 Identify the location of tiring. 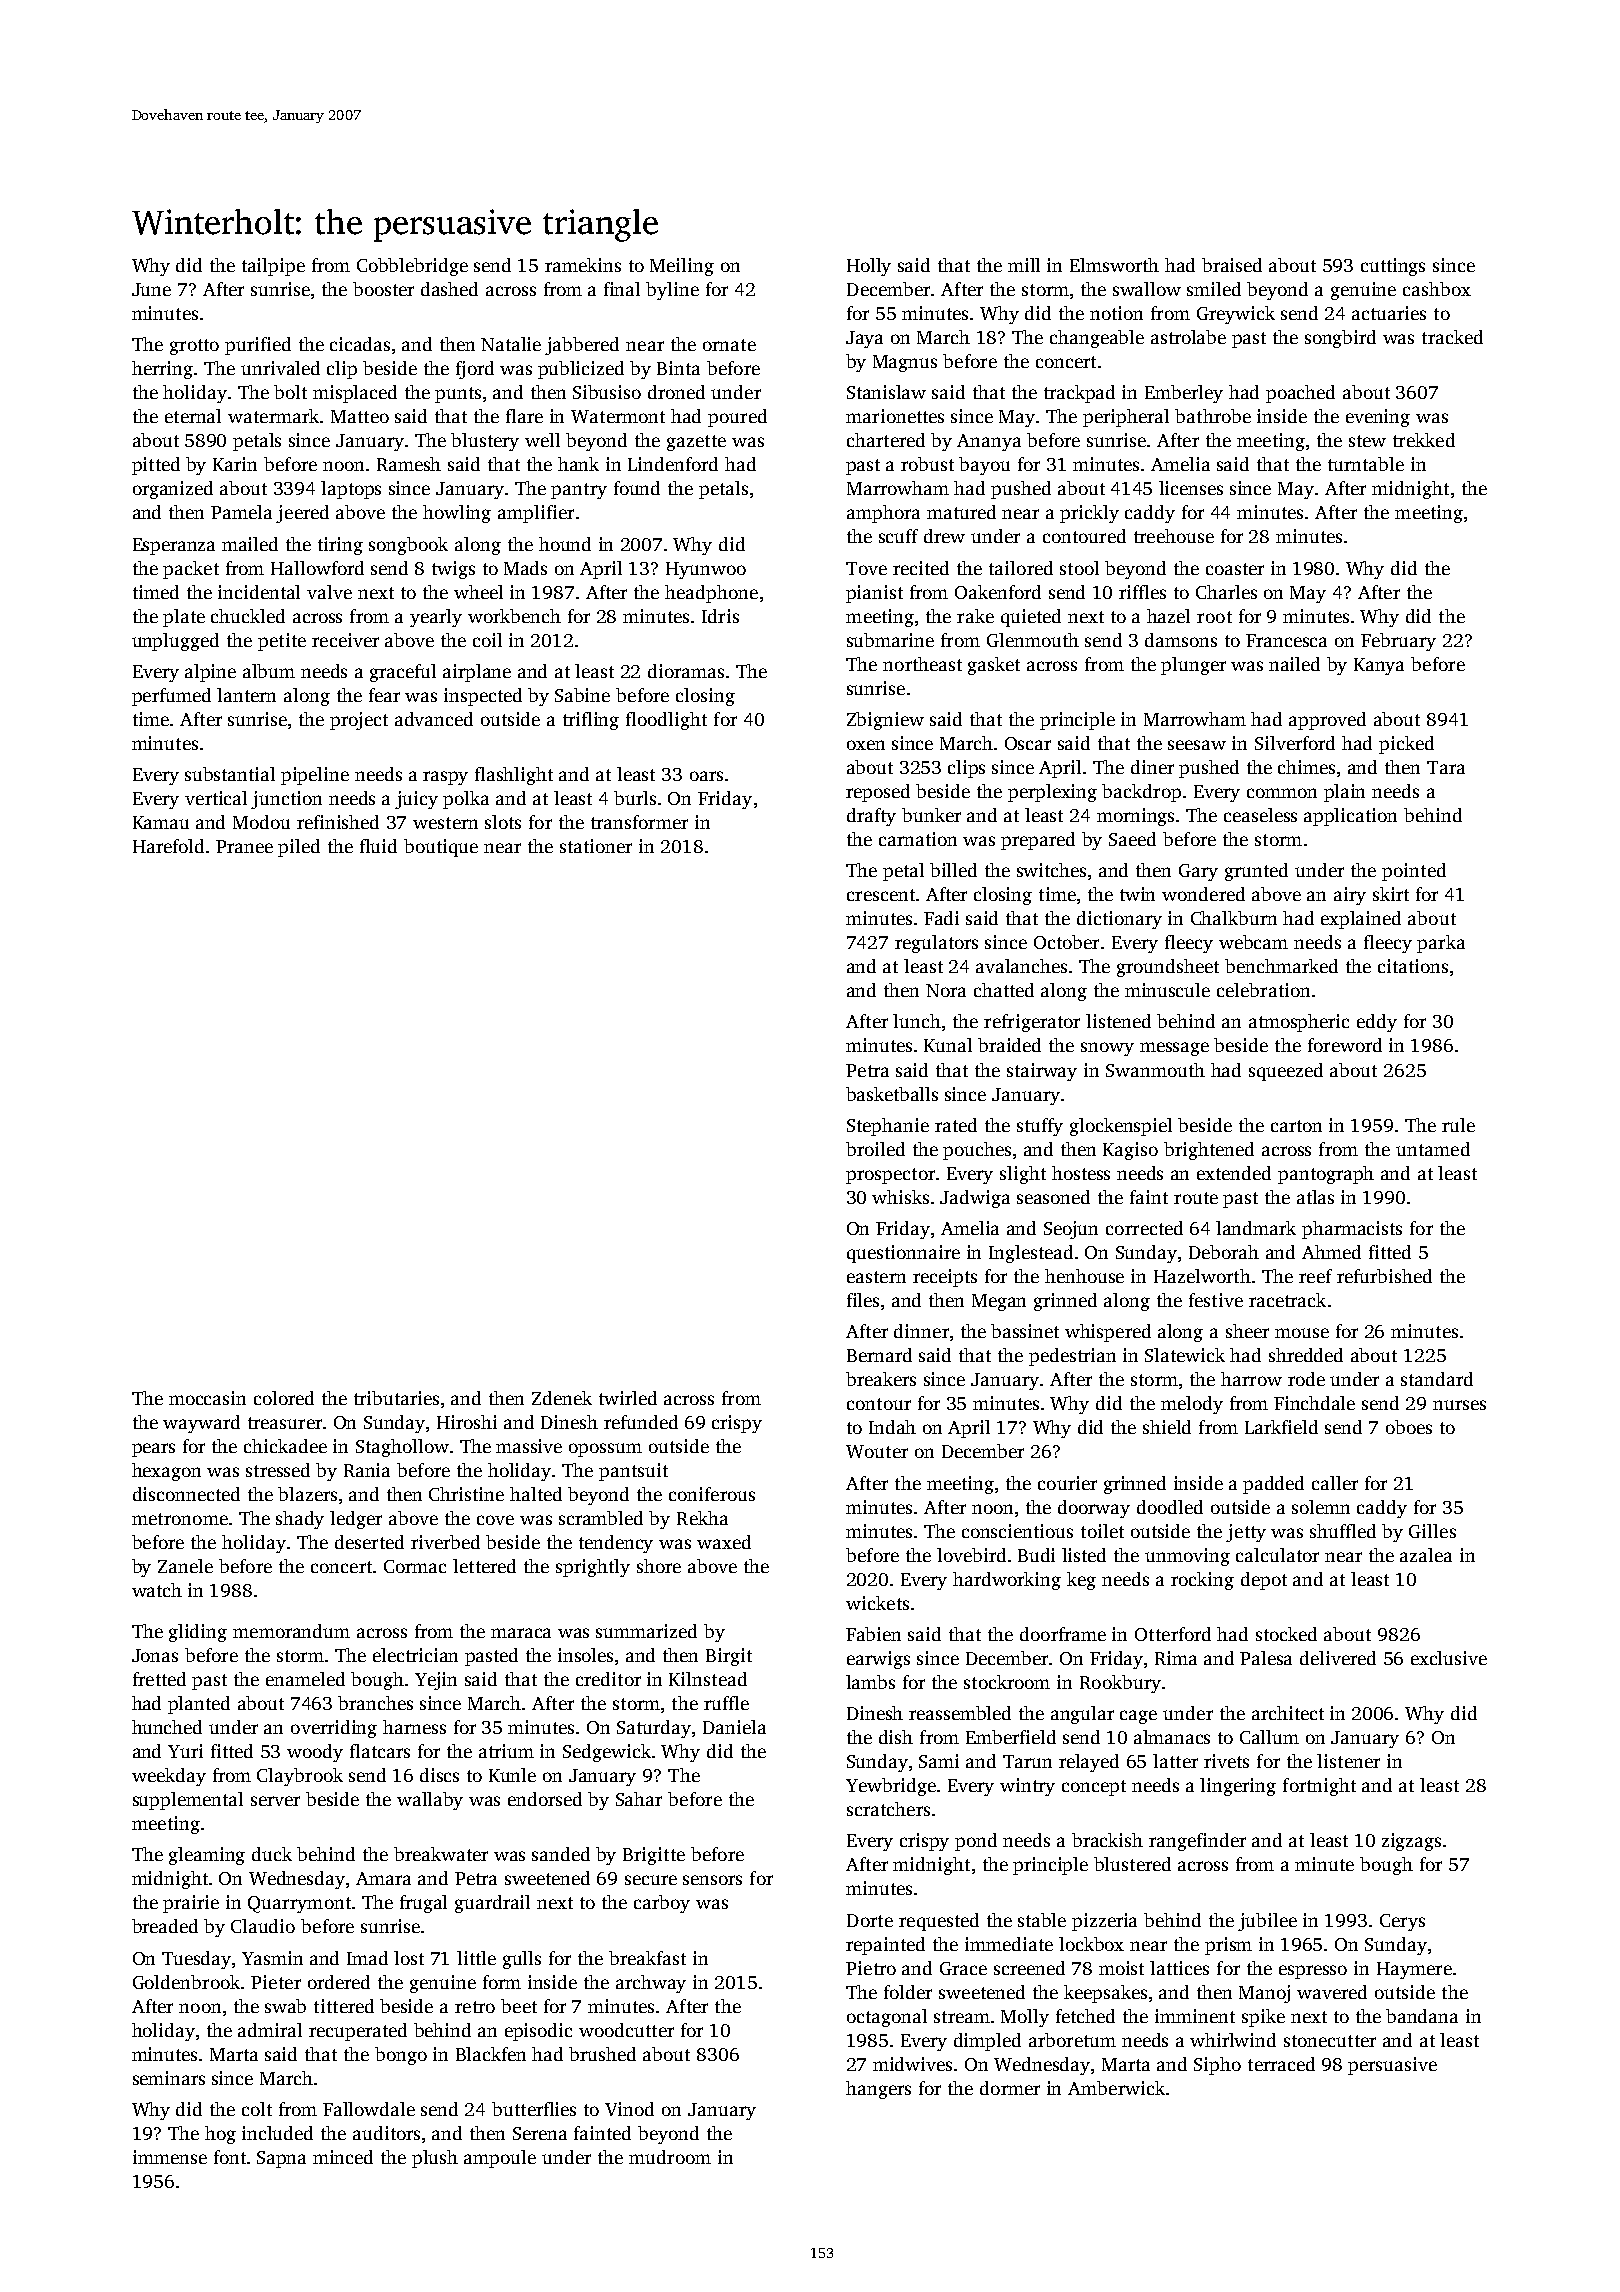
(340, 546).
